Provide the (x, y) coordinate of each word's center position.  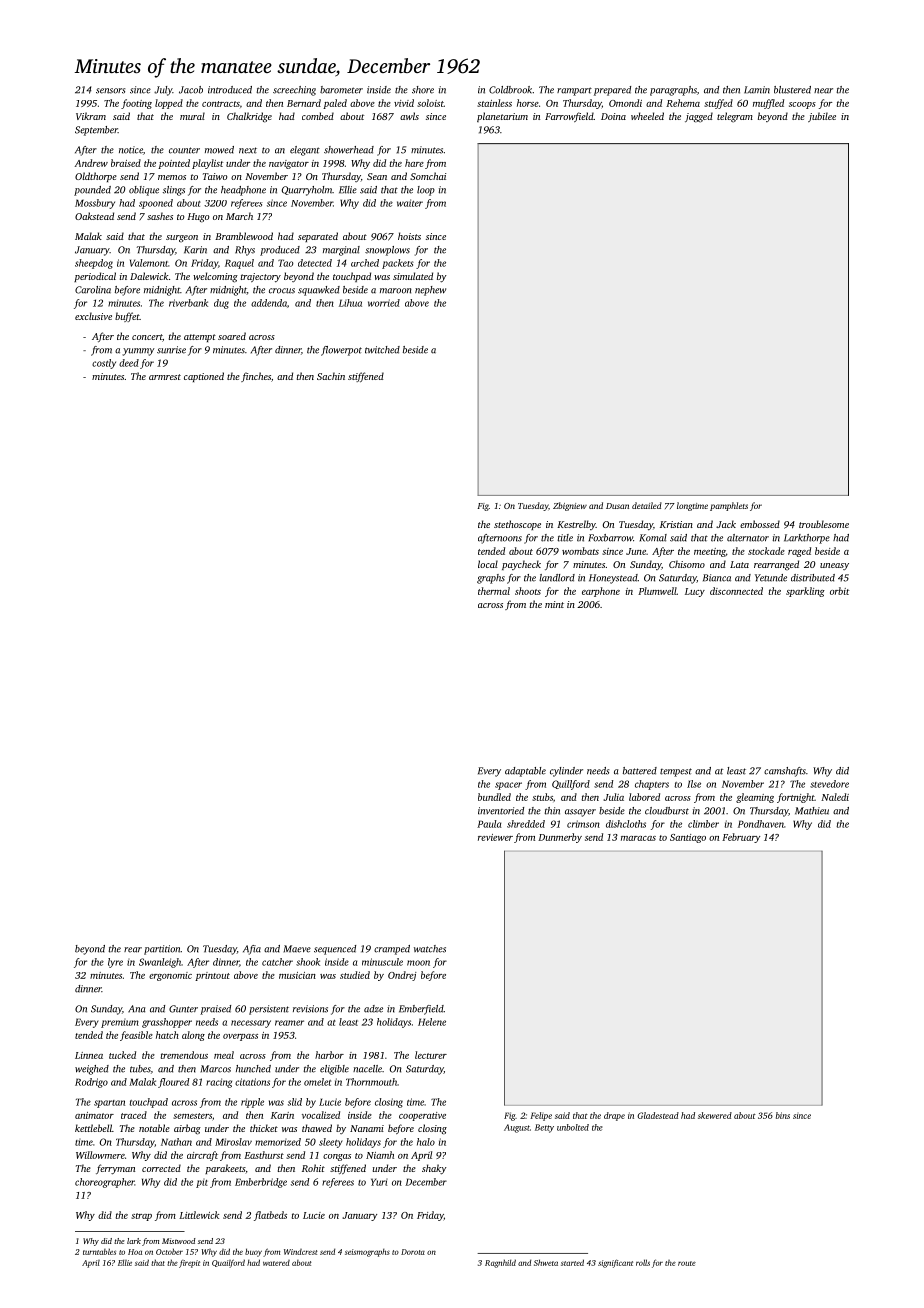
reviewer (495, 837)
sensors (110, 91)
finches (256, 377)
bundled (494, 797)
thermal (494, 591)
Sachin (331, 376)
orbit (839, 591)
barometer (341, 90)
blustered (792, 90)
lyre (115, 963)
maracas (638, 838)
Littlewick (199, 1215)
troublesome (824, 524)
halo (426, 1142)
